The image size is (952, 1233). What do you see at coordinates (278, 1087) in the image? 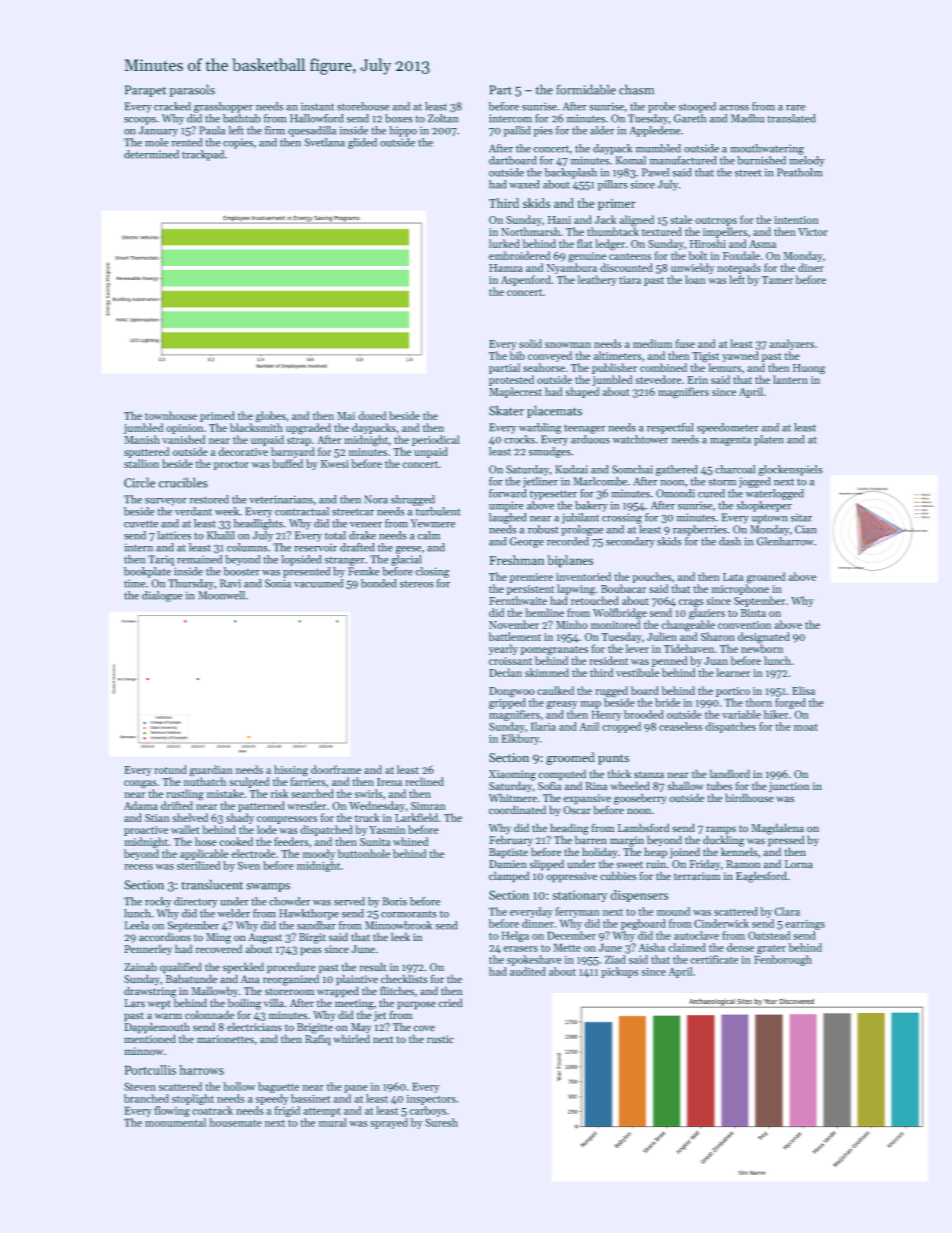
I see `baguette` at bounding box center [278, 1087].
